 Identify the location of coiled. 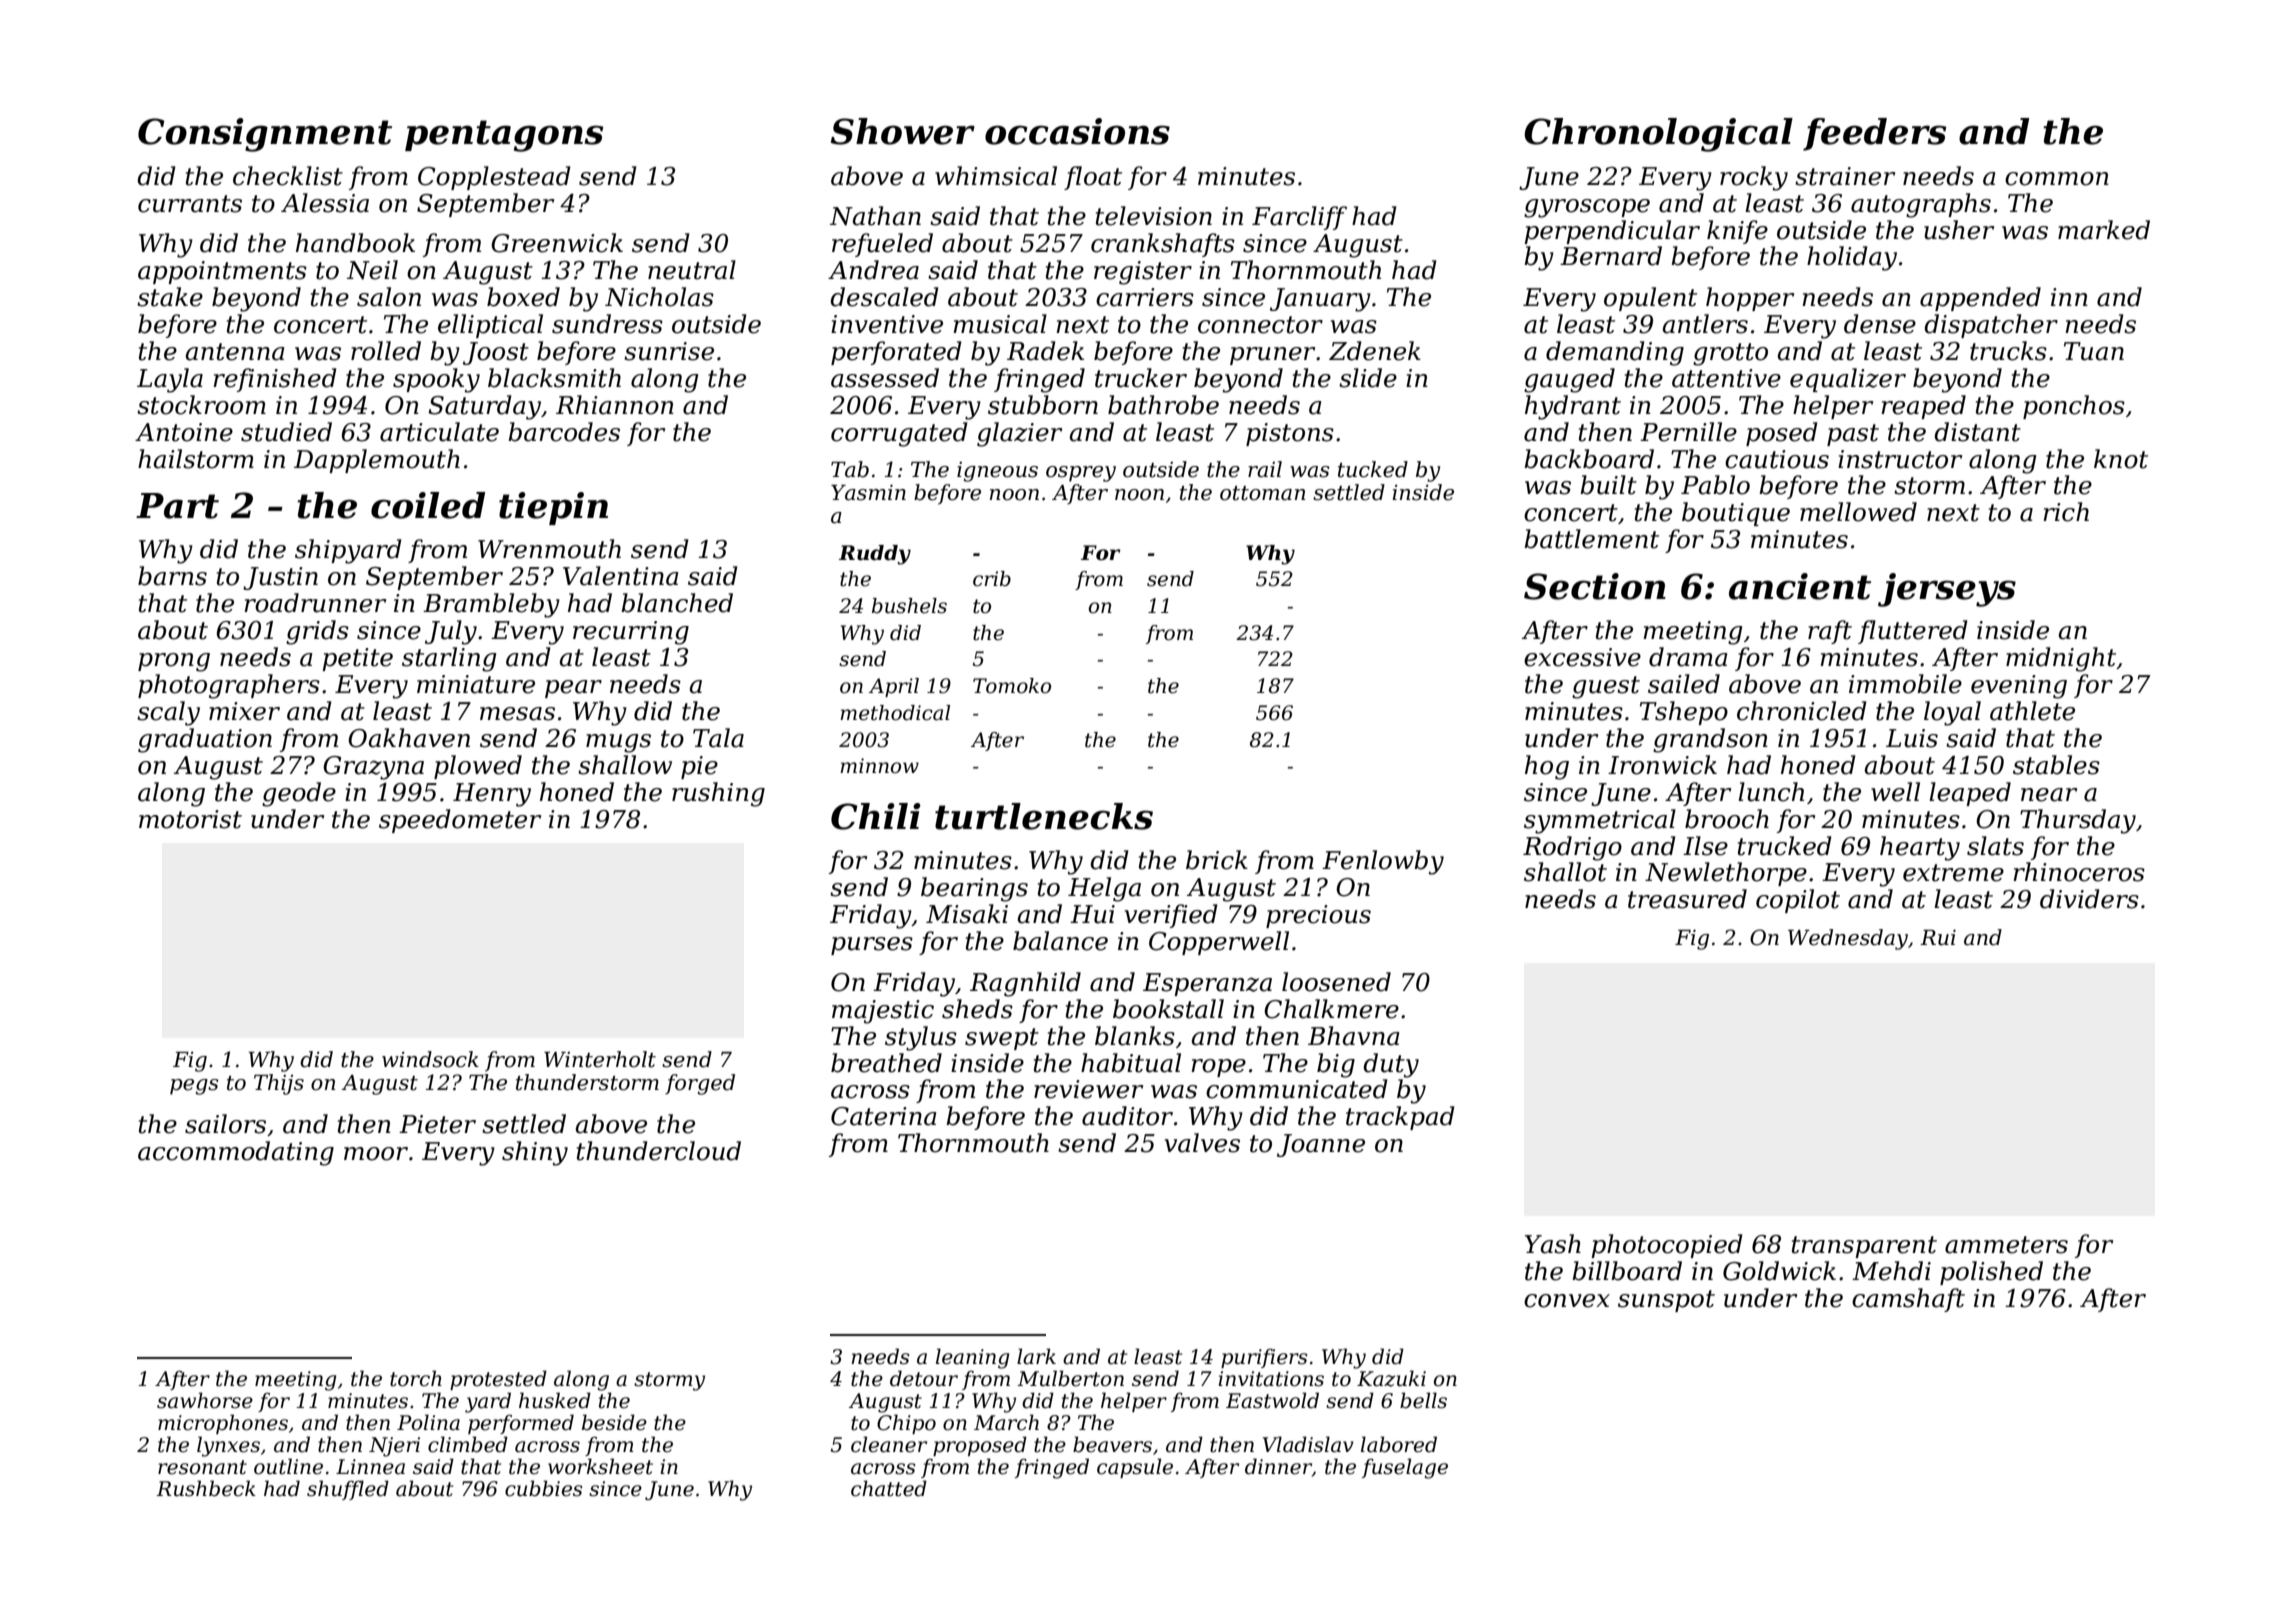
(428, 505).
